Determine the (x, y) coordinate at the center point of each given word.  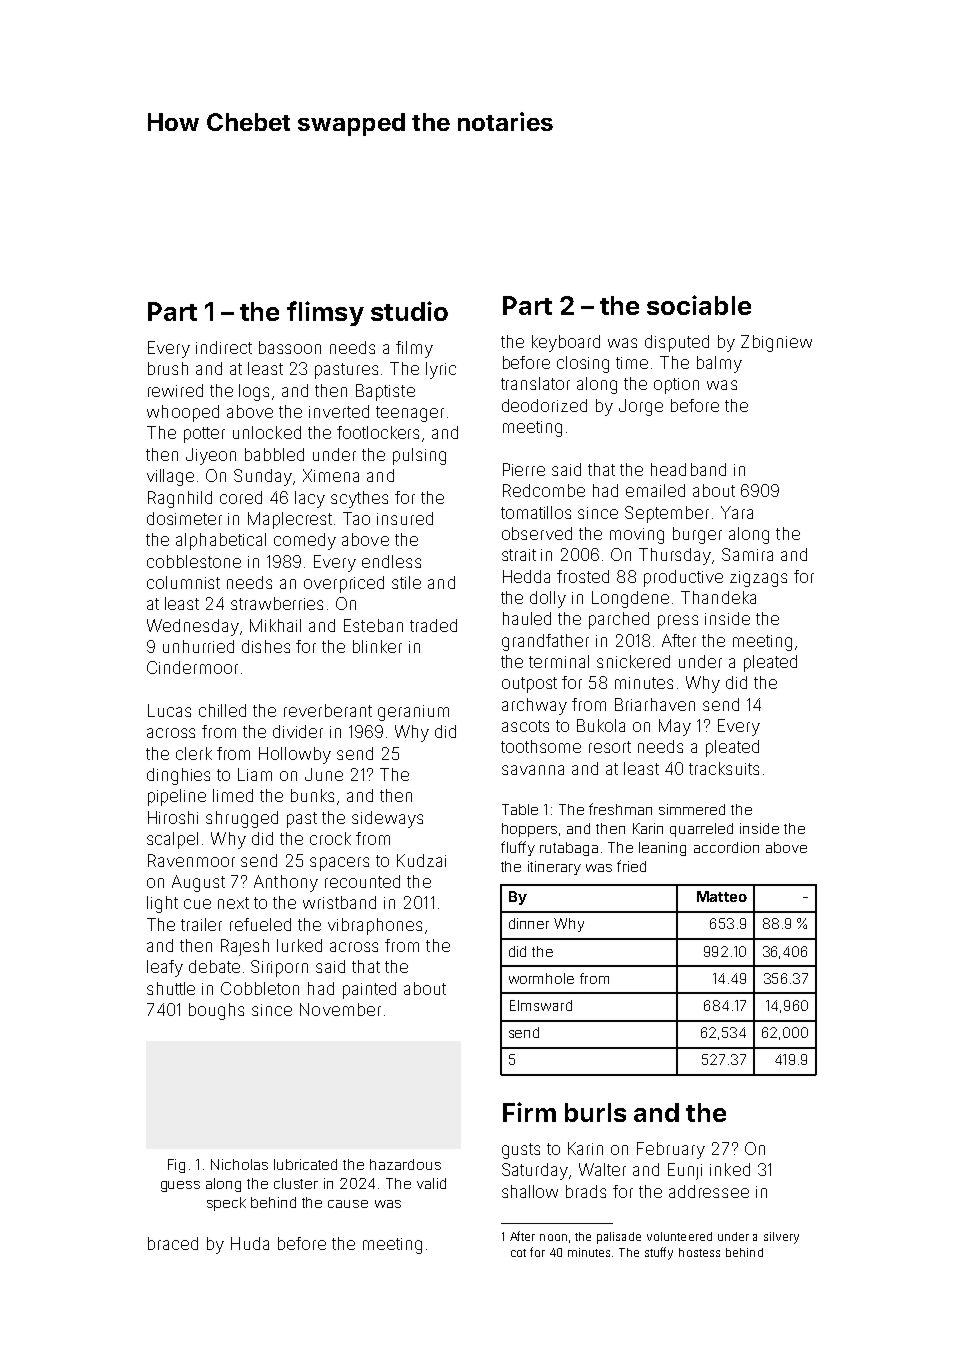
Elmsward (541, 1005)
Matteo (722, 896)
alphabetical (221, 541)
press (678, 622)
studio (409, 311)
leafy (165, 968)
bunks (312, 795)
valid (431, 1183)
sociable (699, 305)
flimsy (325, 313)
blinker (377, 646)
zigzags (758, 579)
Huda (250, 1243)
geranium (413, 713)
